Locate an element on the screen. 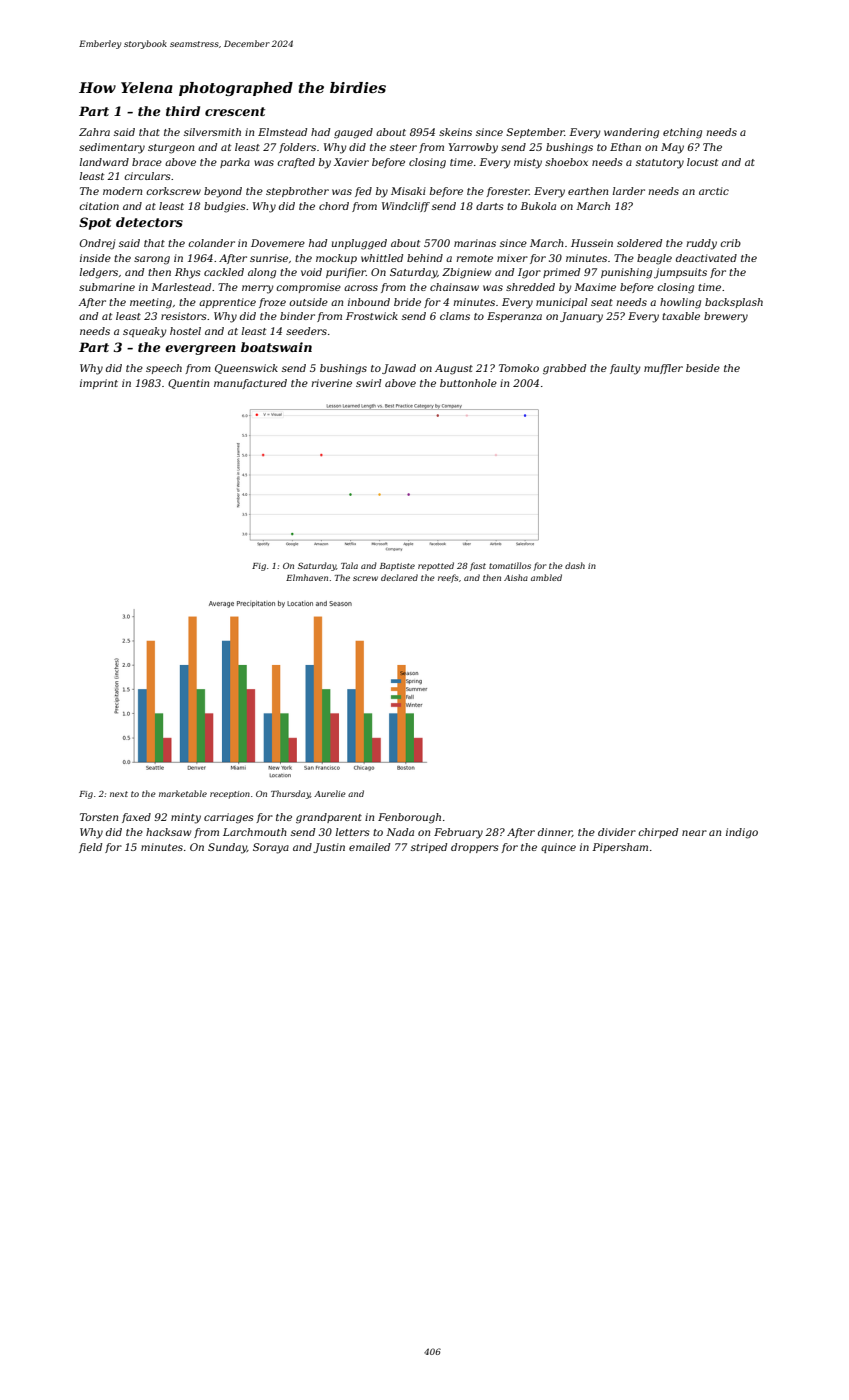 Image resolution: width=849 pixels, height=1400 pixels. riverine is located at coordinates (331, 383).
